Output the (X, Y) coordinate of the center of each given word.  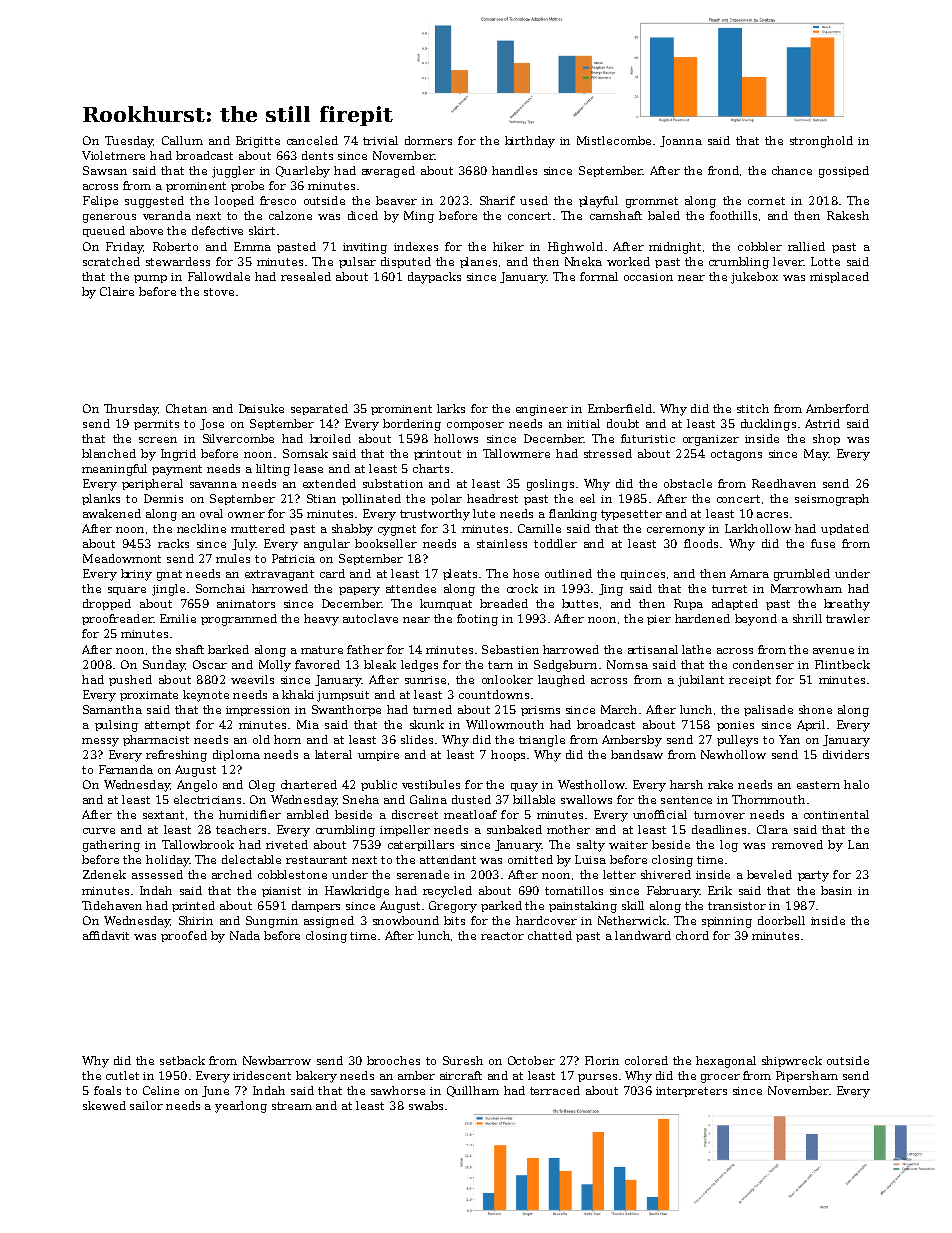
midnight (675, 248)
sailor (146, 1105)
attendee (411, 588)
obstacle (688, 483)
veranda (167, 215)
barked (228, 649)
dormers (428, 140)
